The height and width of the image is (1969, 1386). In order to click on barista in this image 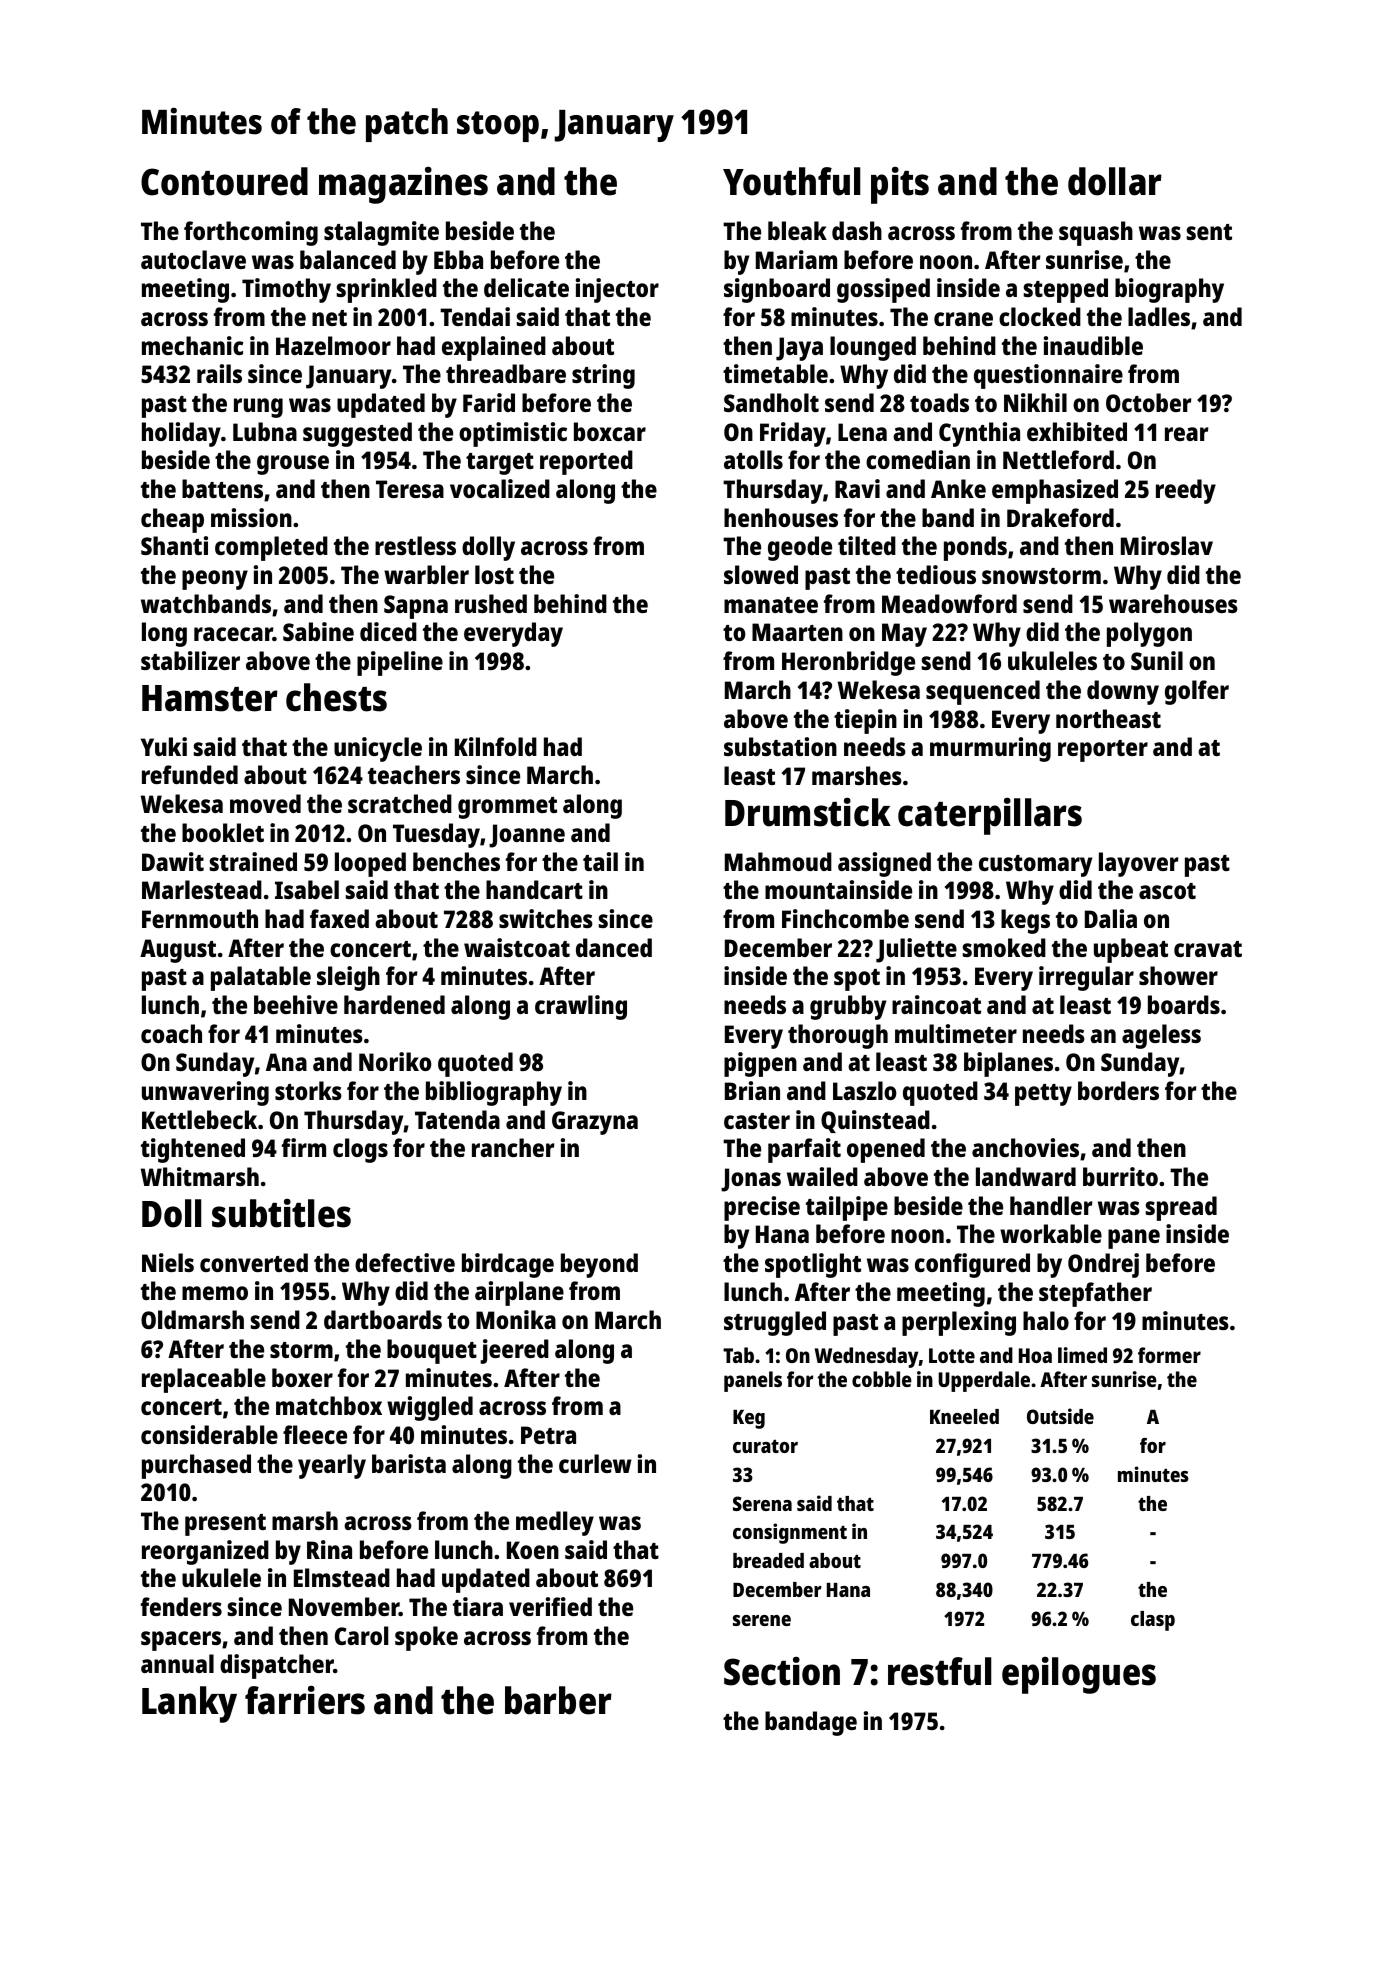, I will do `click(409, 1463)`.
